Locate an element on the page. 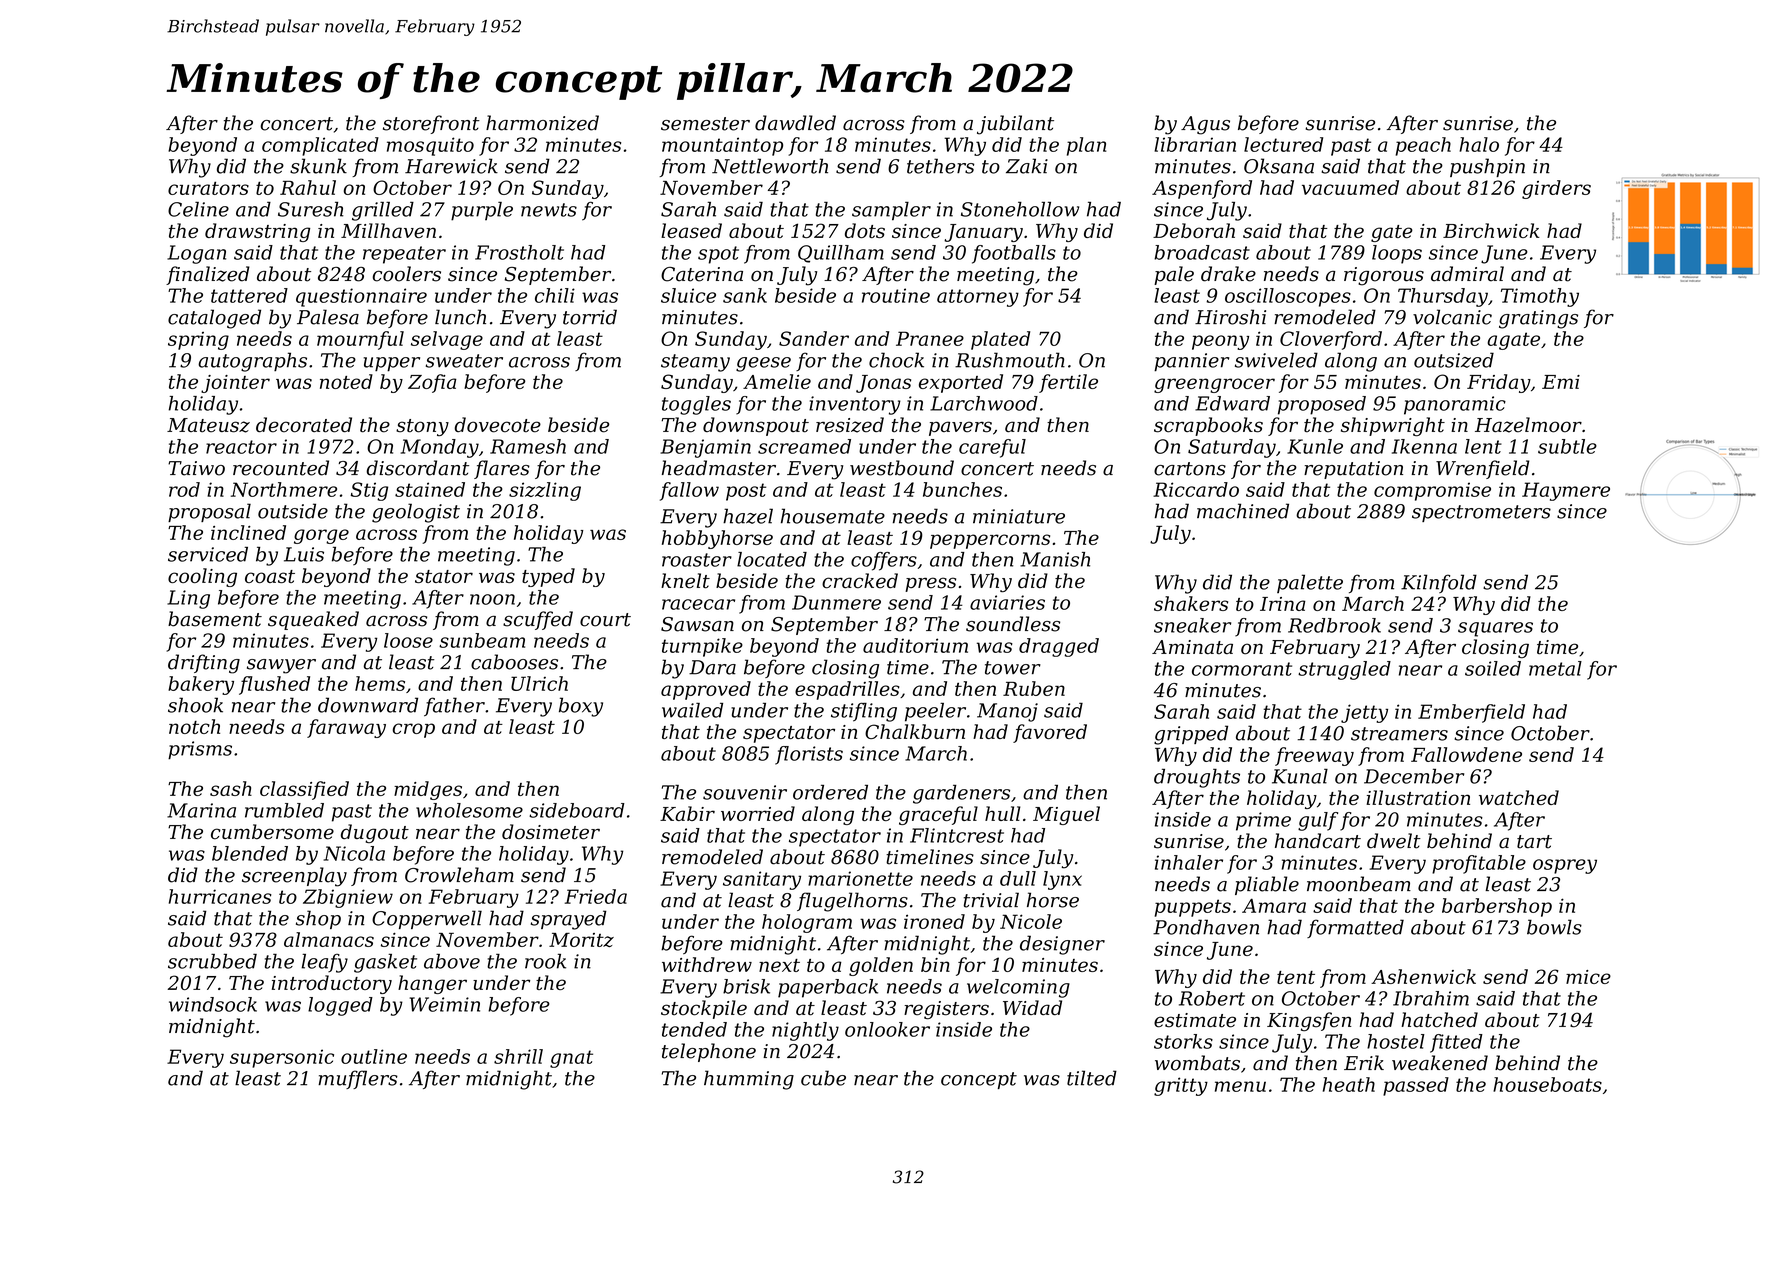  hems is located at coordinates (380, 683).
